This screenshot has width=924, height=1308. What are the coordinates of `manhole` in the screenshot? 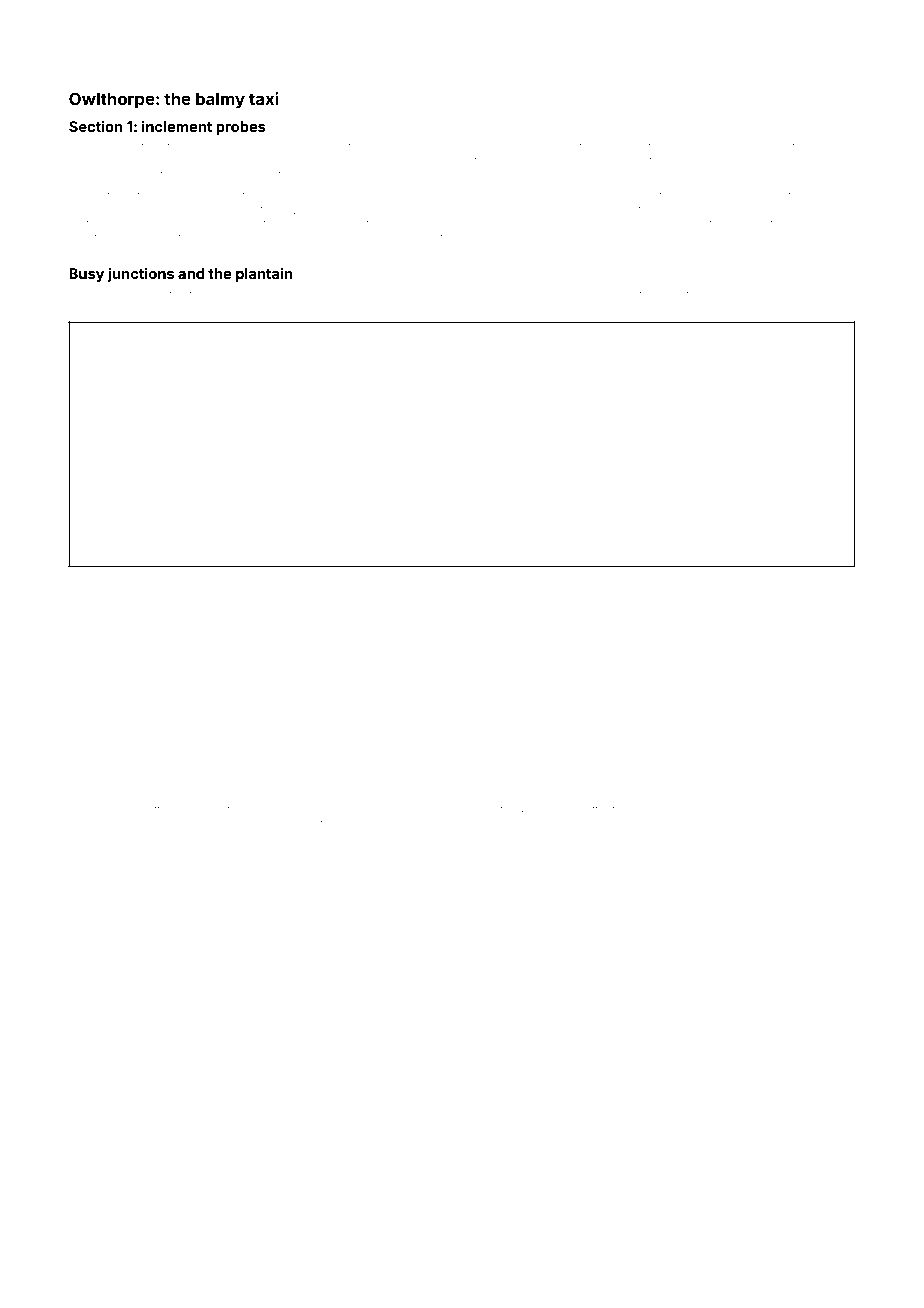 It's located at (462, 790).
